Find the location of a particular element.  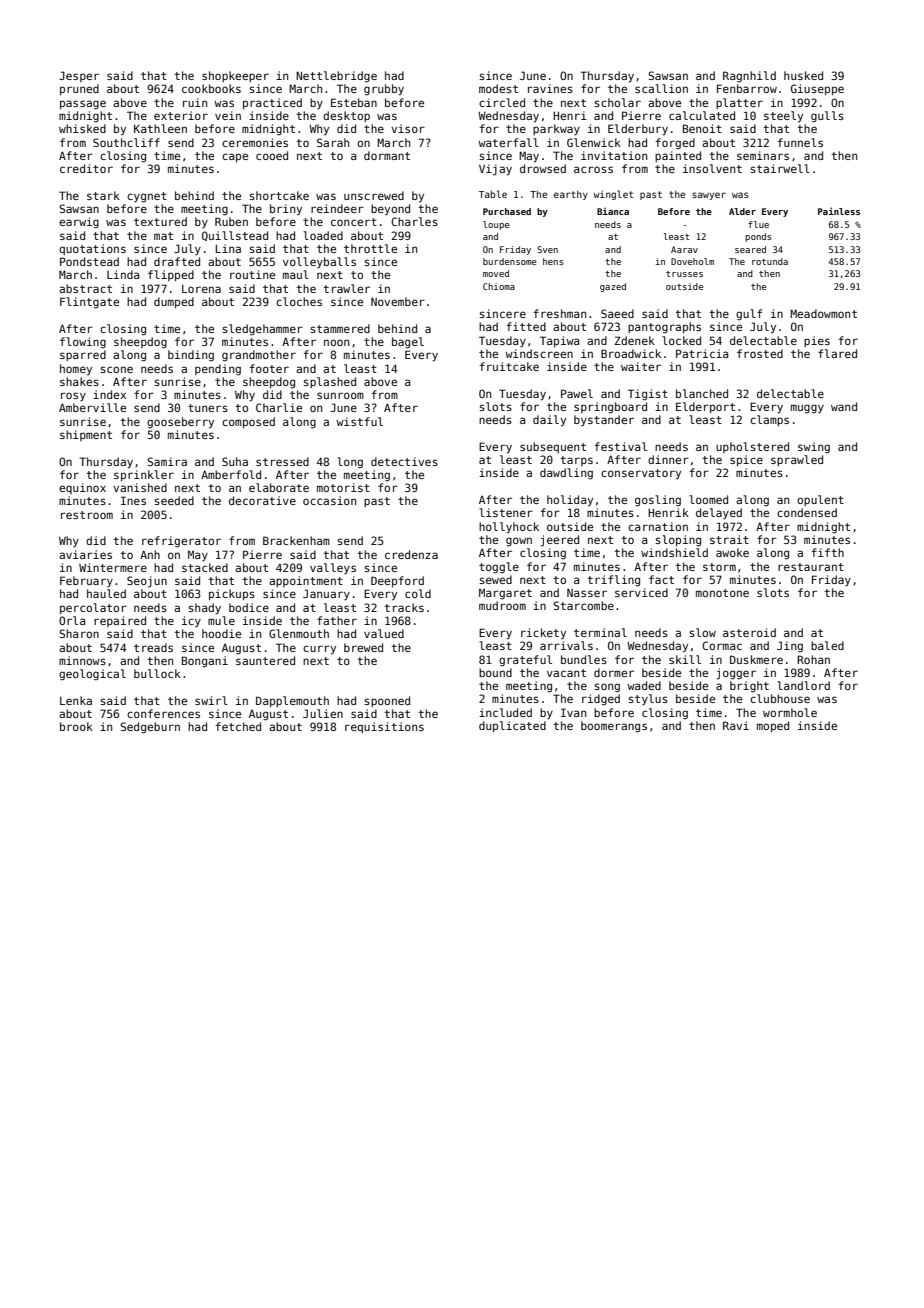

shakes is located at coordinates (79, 381).
